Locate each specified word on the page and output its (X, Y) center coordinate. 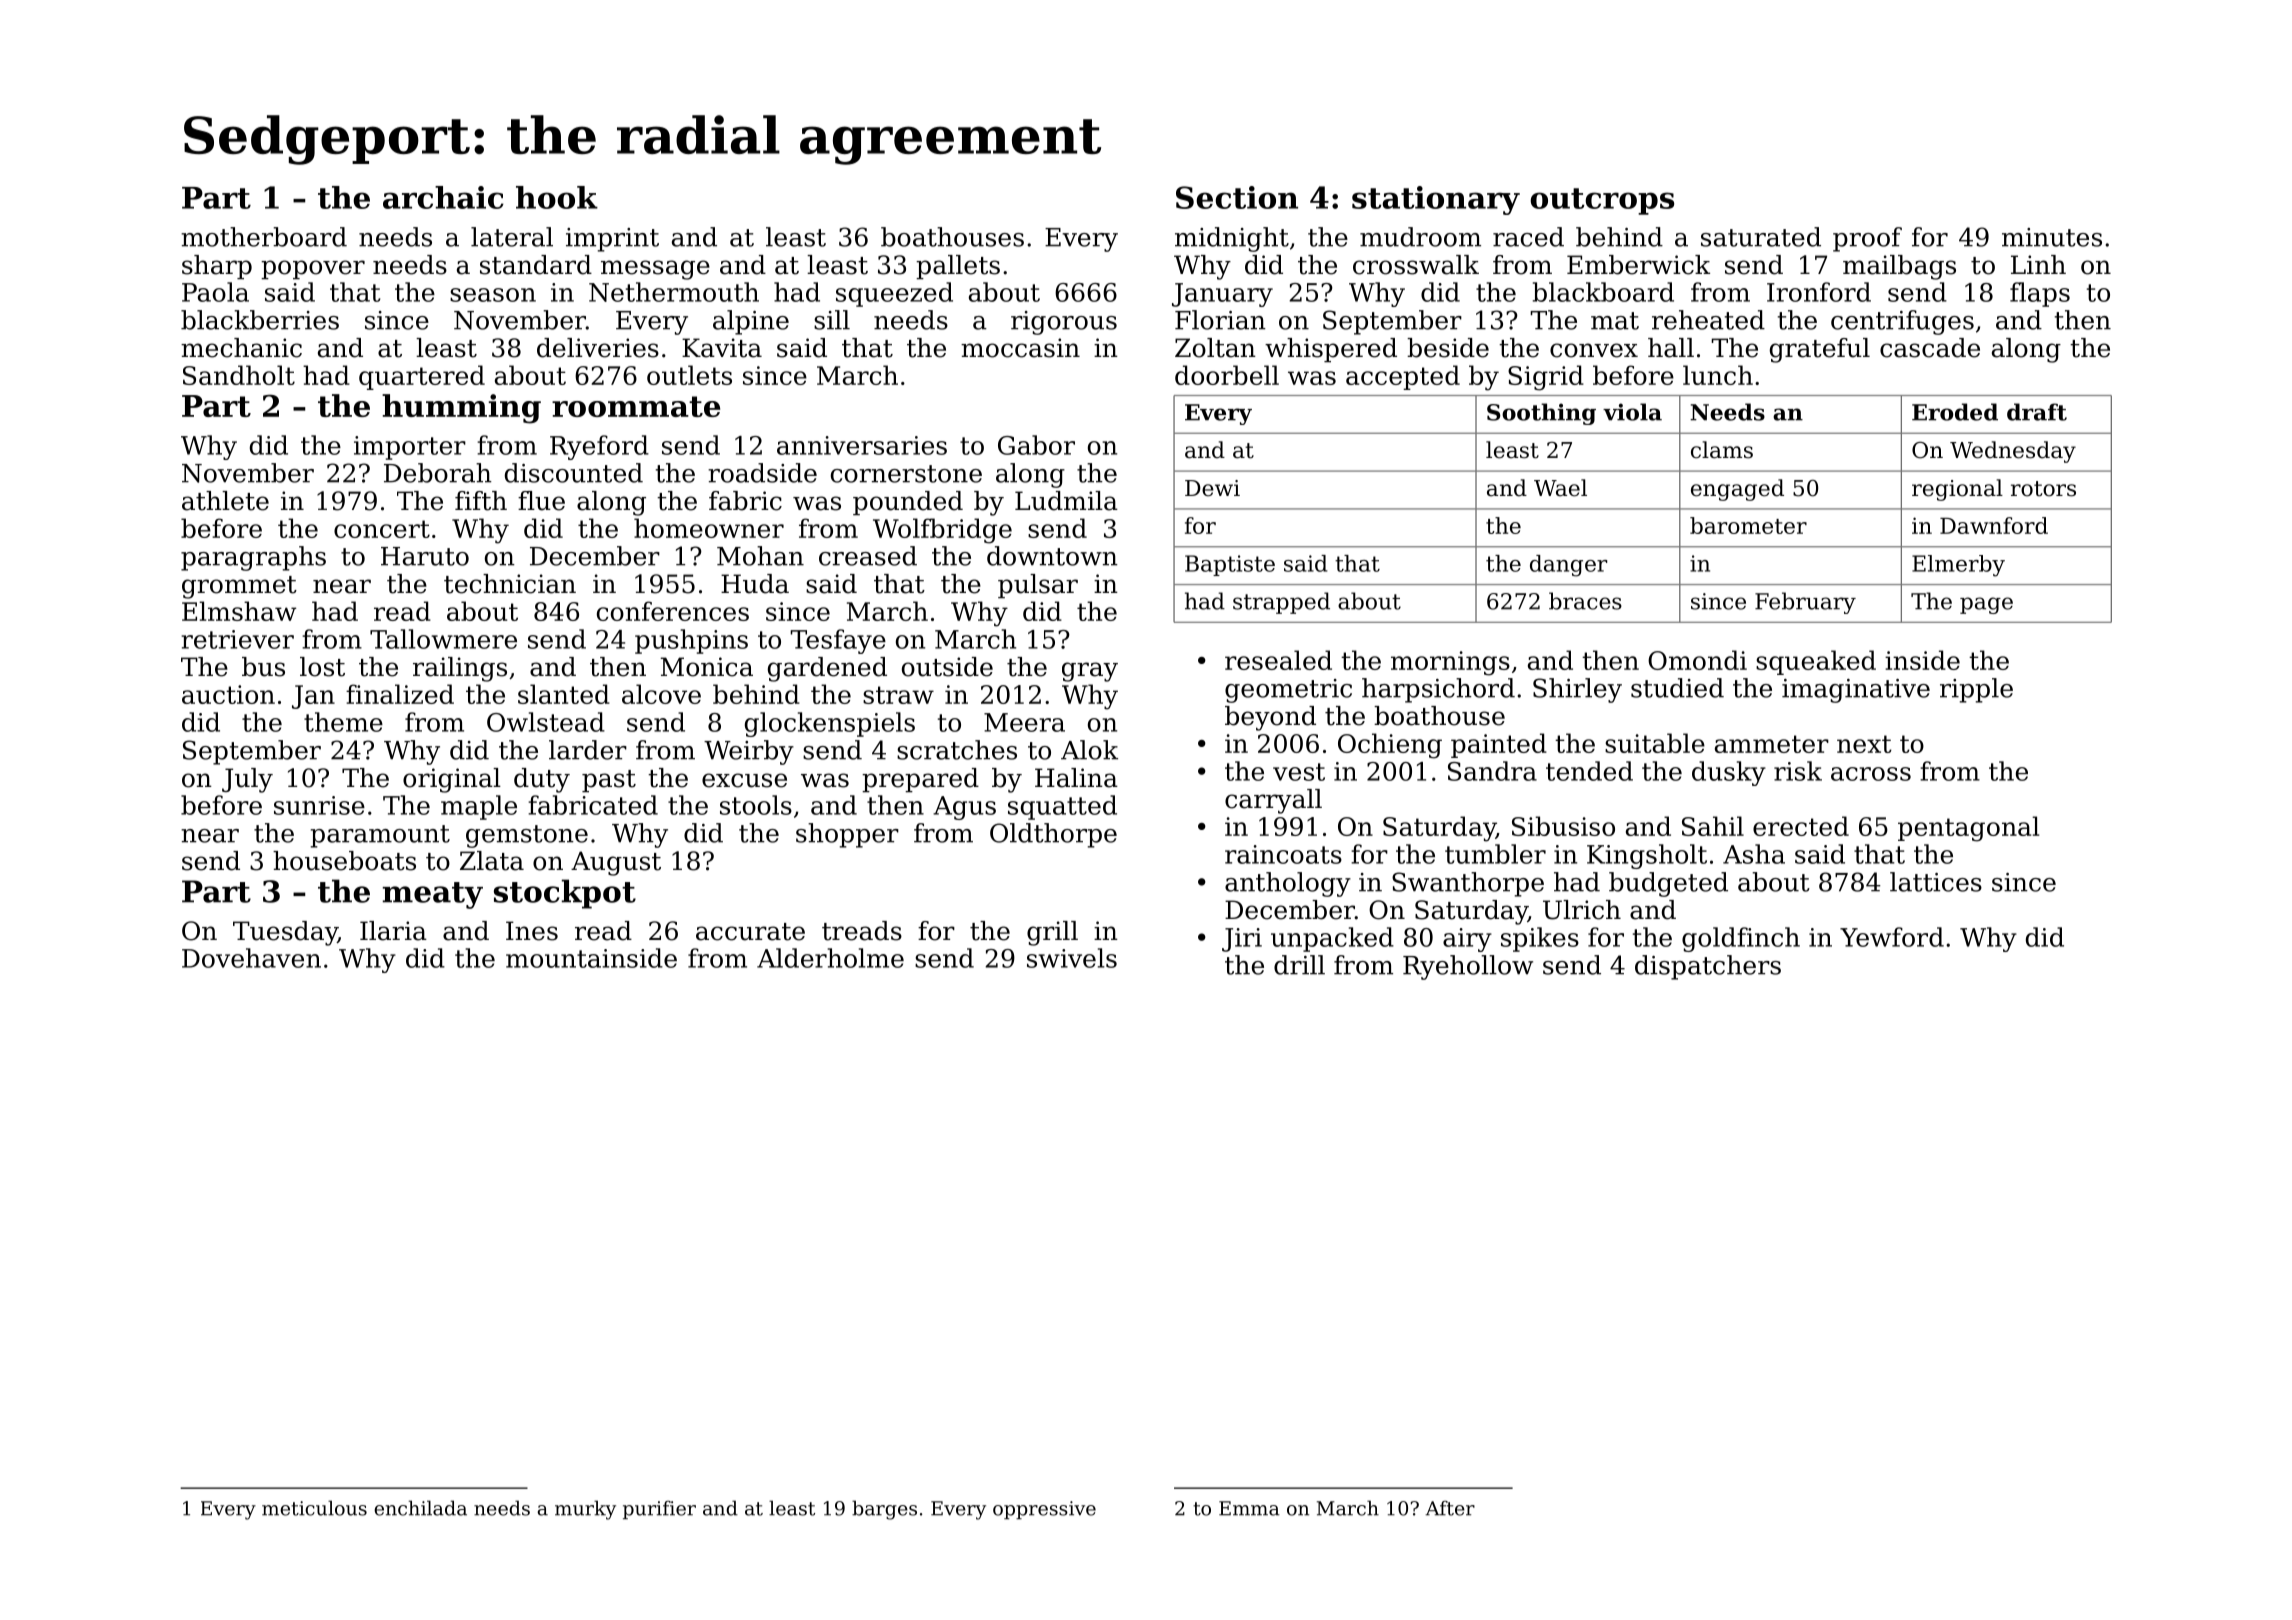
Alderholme (830, 958)
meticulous (314, 1508)
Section (1237, 197)
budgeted (1668, 884)
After (1450, 1508)
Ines (532, 931)
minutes (2052, 237)
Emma (1249, 1508)
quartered (422, 377)
